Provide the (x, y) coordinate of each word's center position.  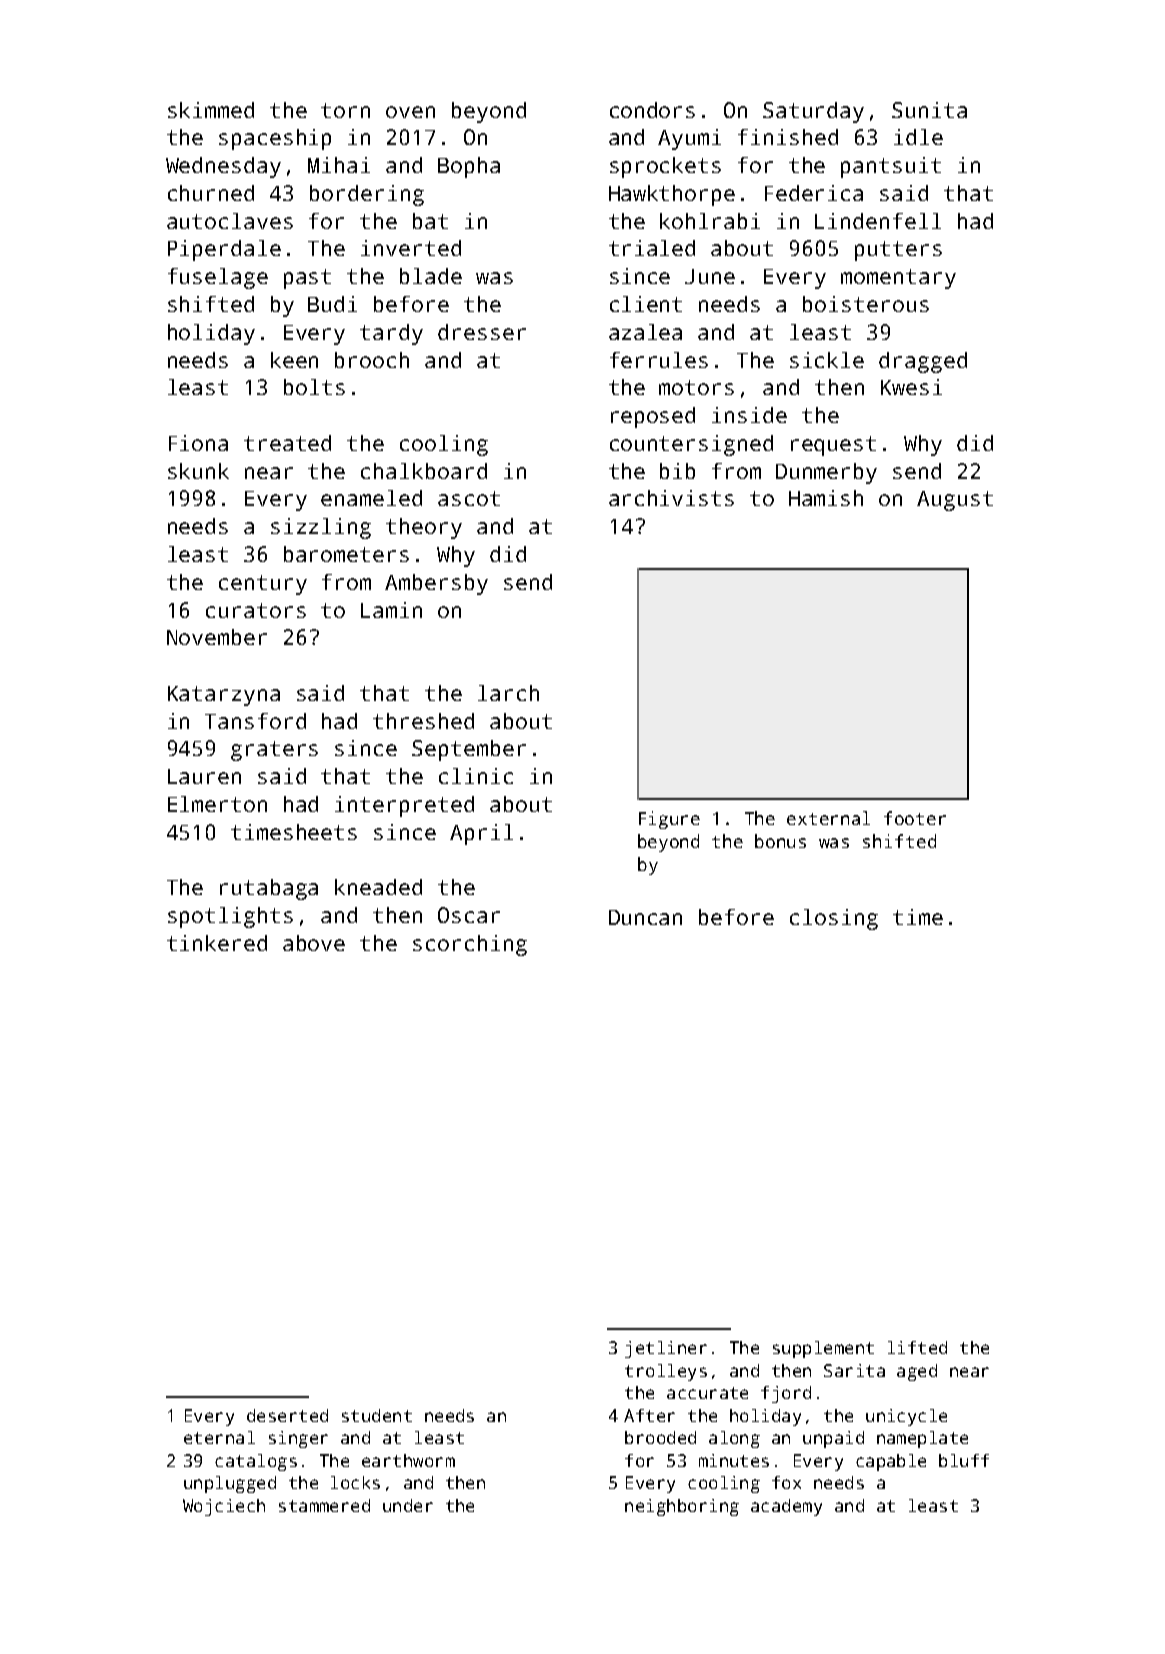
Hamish (826, 498)
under (408, 1505)
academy (786, 1507)
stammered (324, 1505)
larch (508, 693)
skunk (198, 471)
